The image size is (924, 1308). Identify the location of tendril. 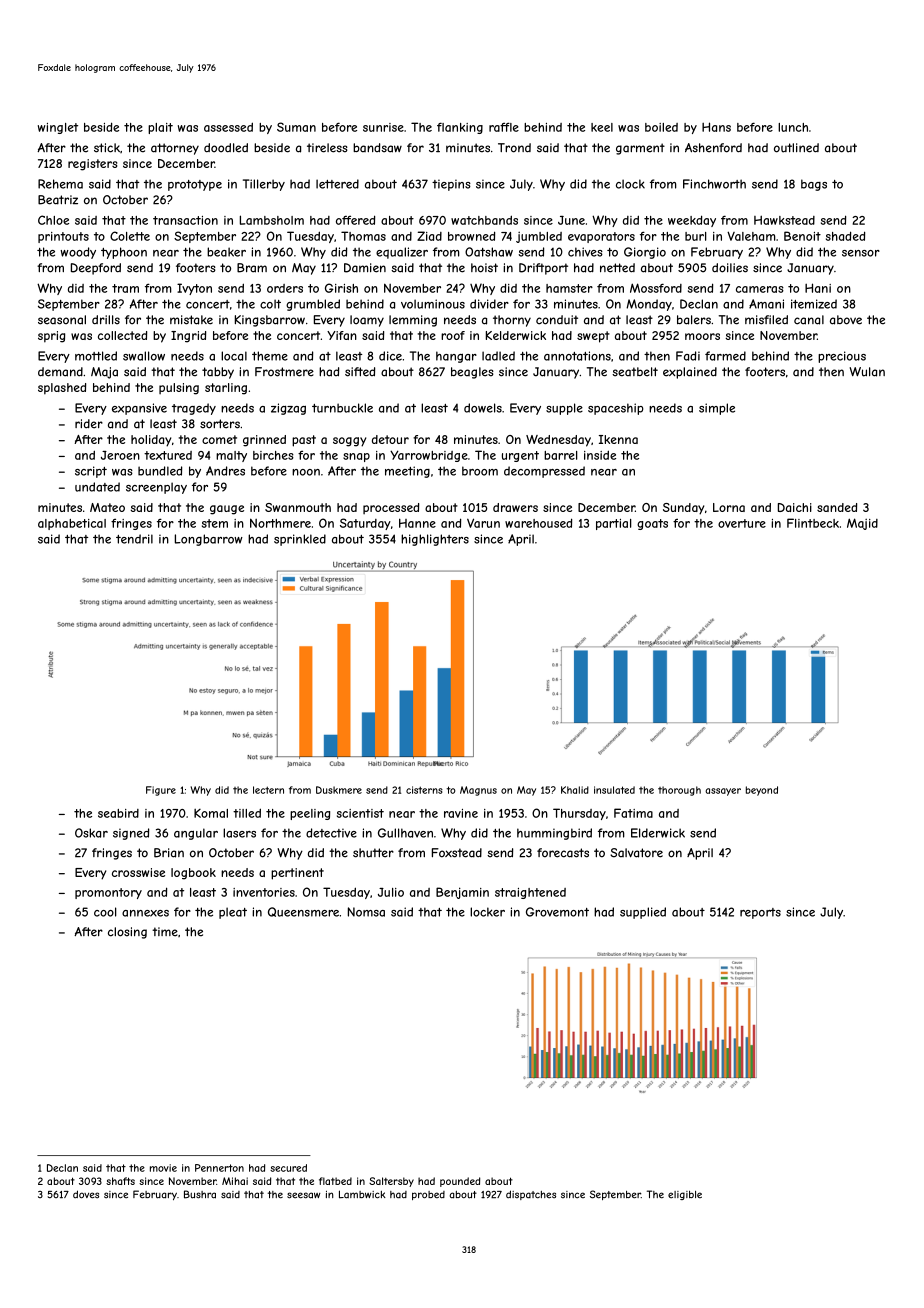
(134, 539).
